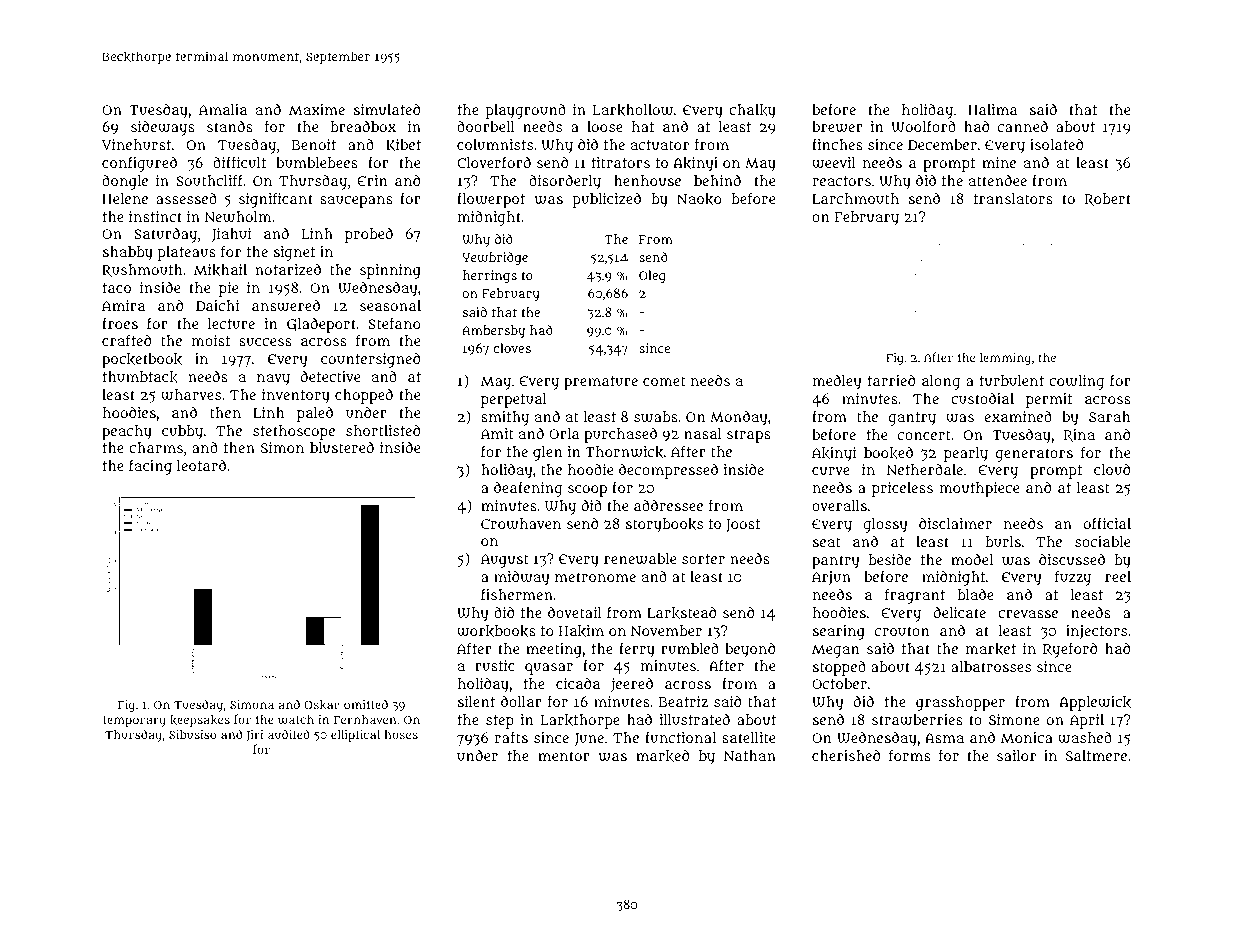  Describe the element at coordinates (1056, 144) in the screenshot. I see `isolated` at that location.
